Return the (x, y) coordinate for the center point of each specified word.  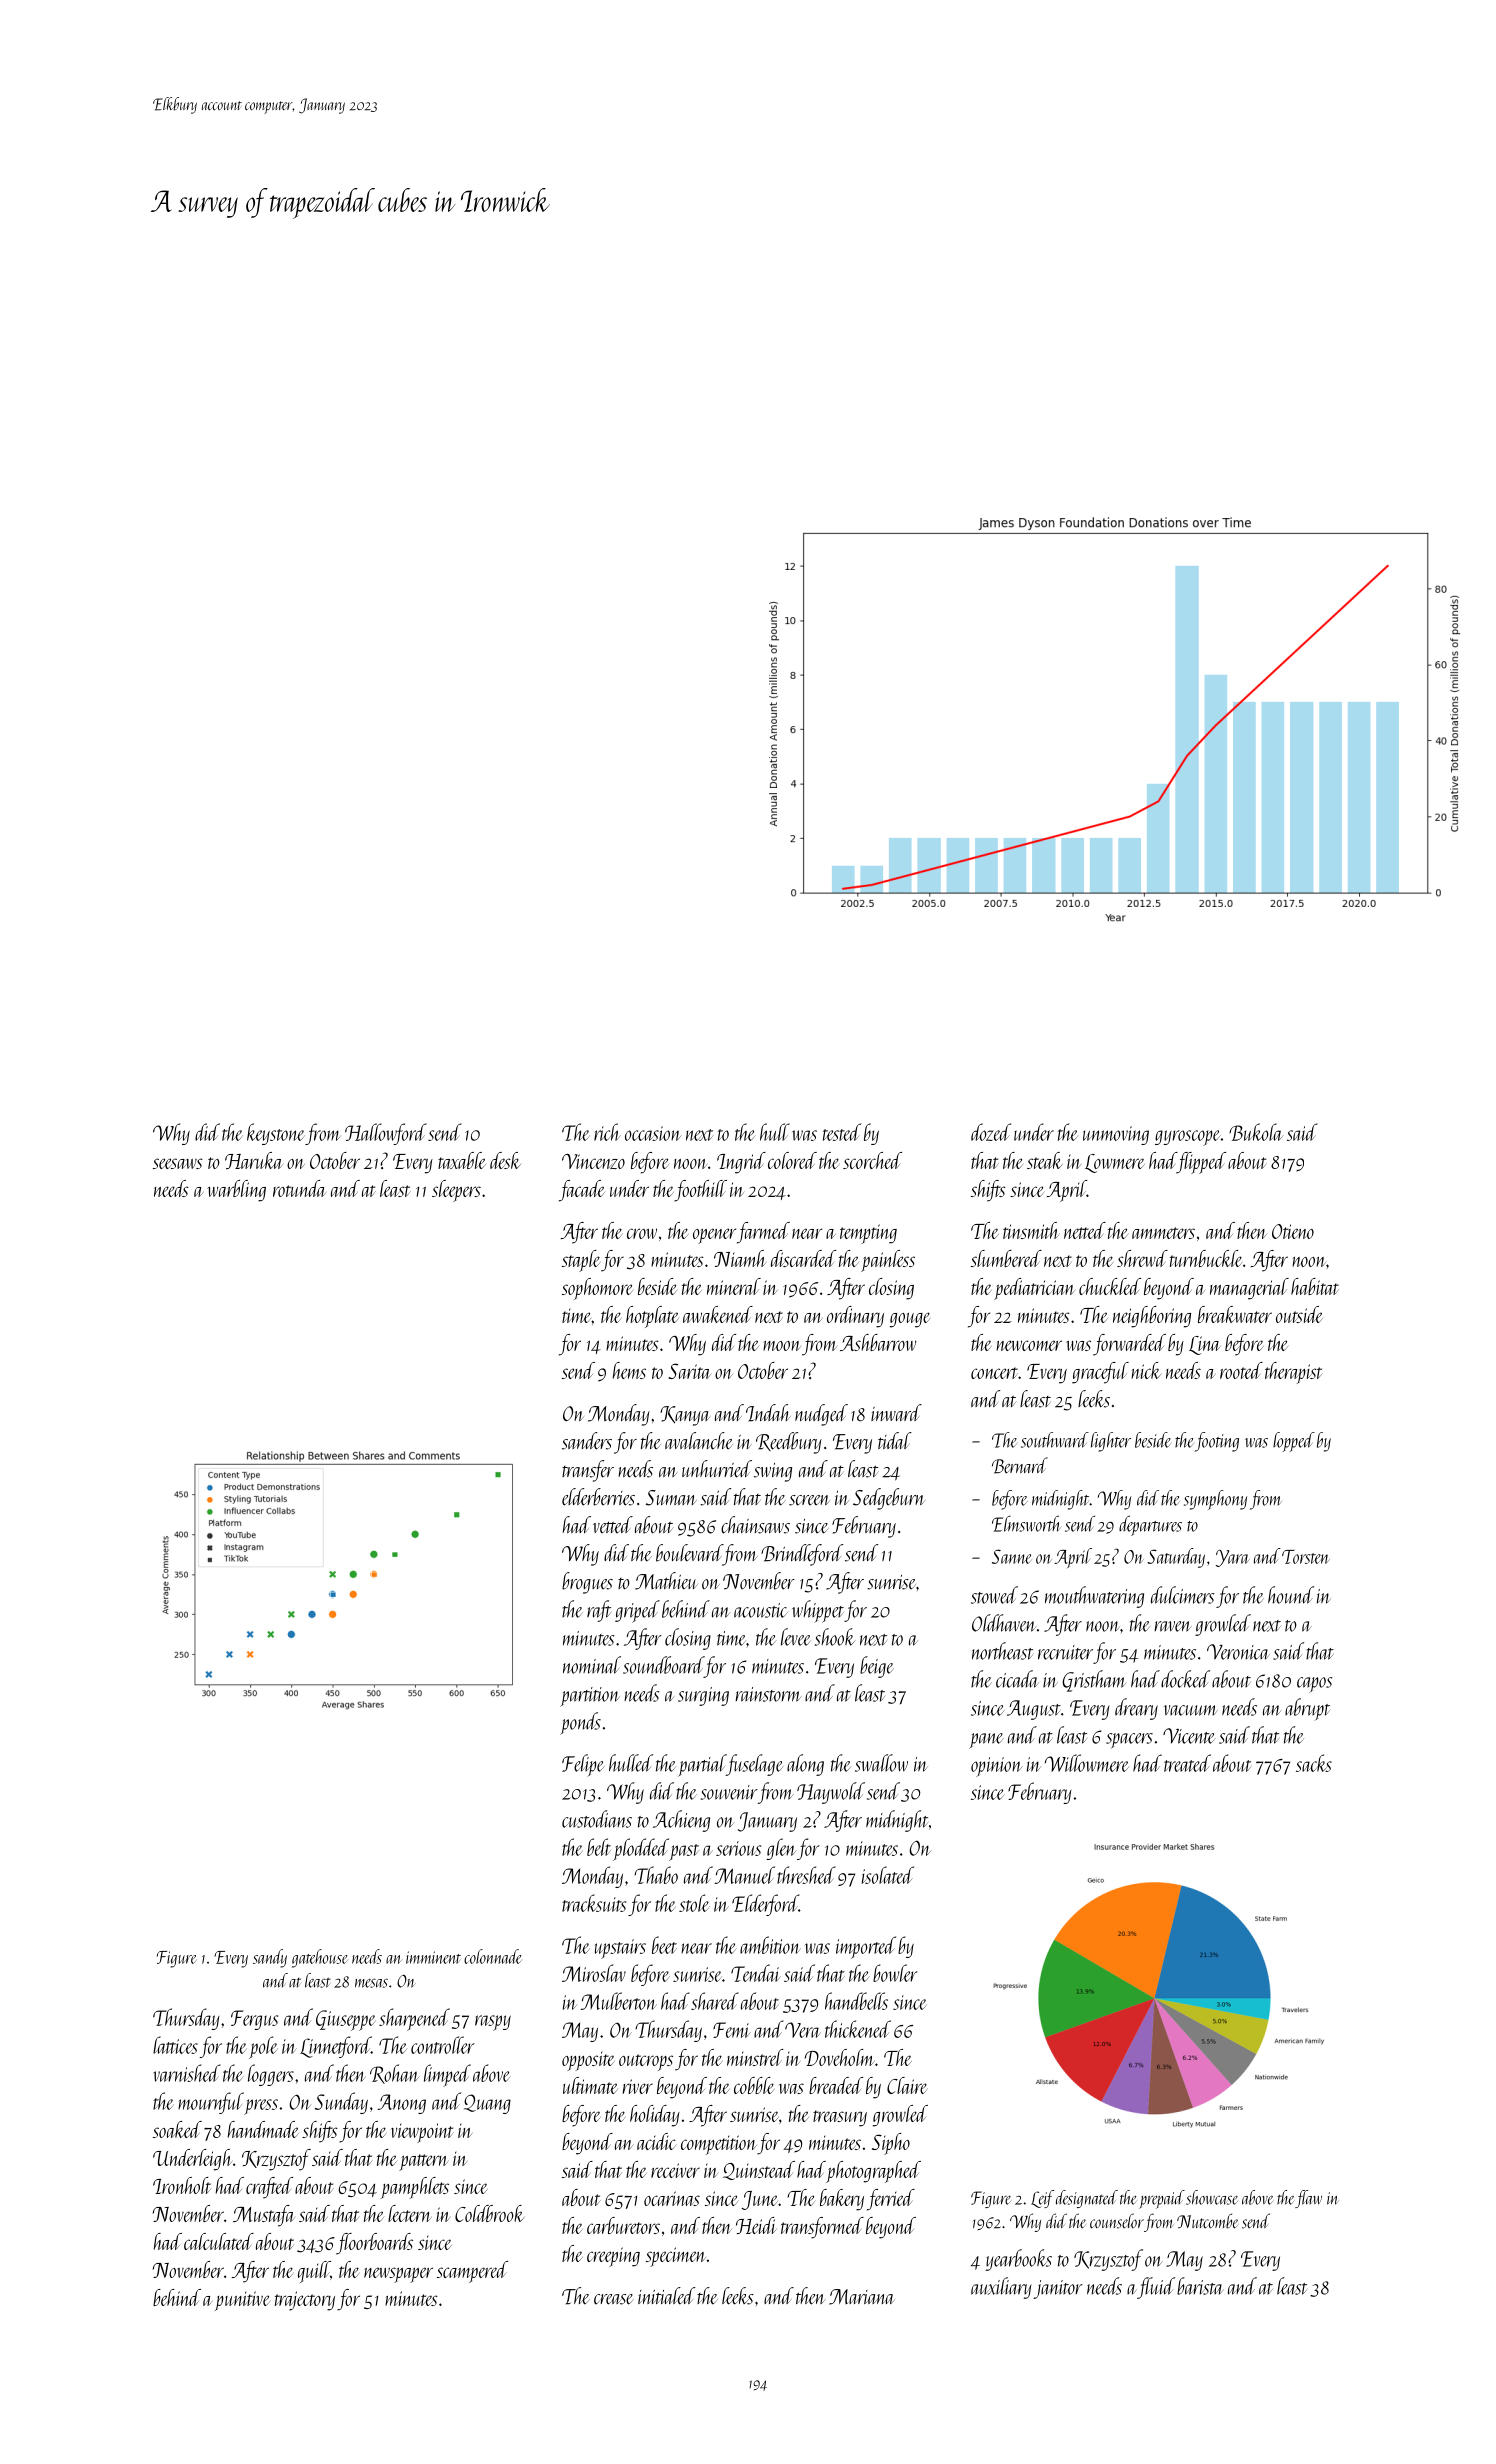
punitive (242, 2301)
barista (1200, 2286)
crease (613, 2299)
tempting (868, 1234)
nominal (592, 1665)
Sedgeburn (888, 1499)
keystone (275, 1134)
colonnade (493, 1956)
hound (1291, 1595)
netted (1085, 1230)
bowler (895, 1973)
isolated (888, 1875)
